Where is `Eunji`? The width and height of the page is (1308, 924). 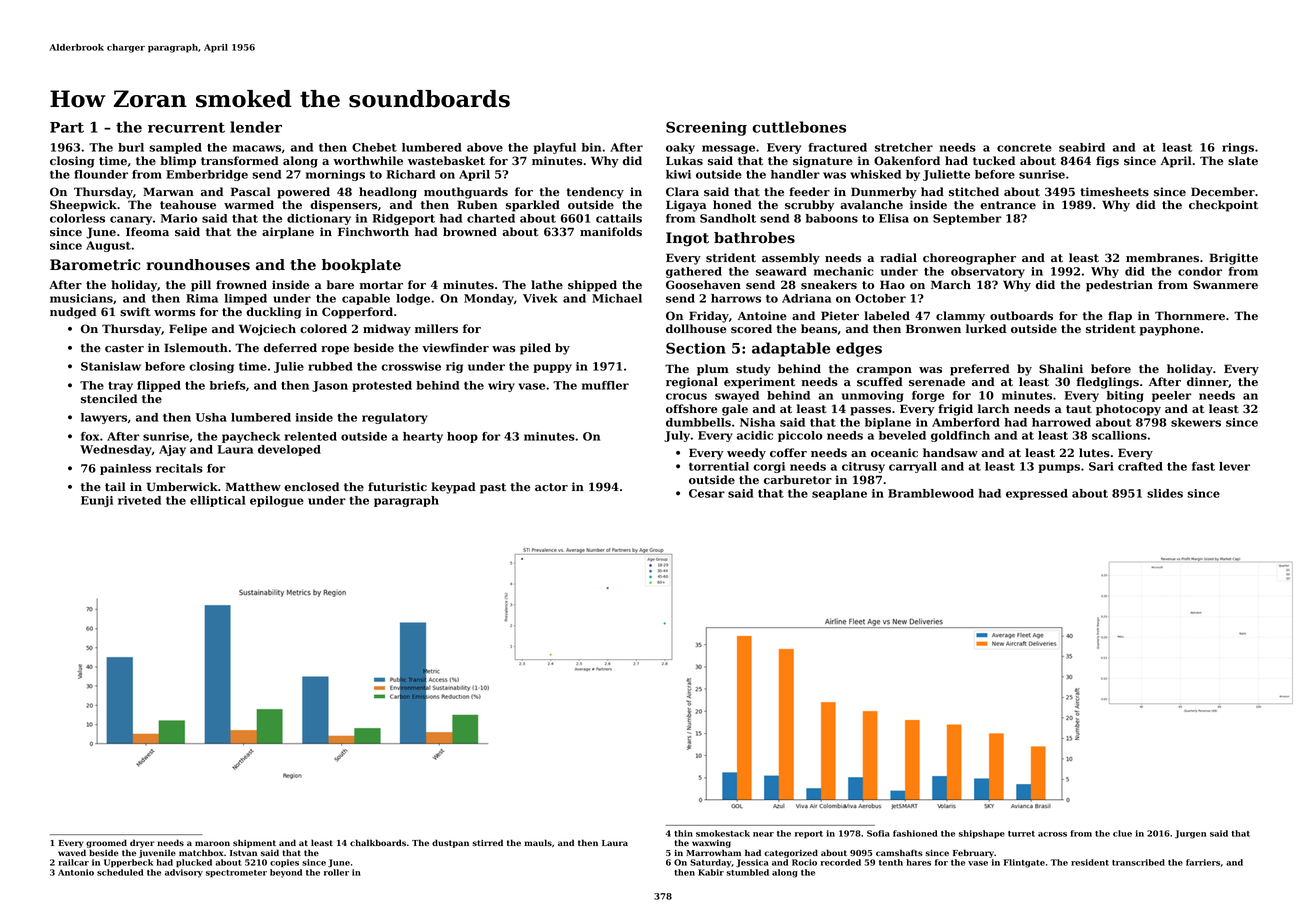
Eunji is located at coordinates (97, 501).
